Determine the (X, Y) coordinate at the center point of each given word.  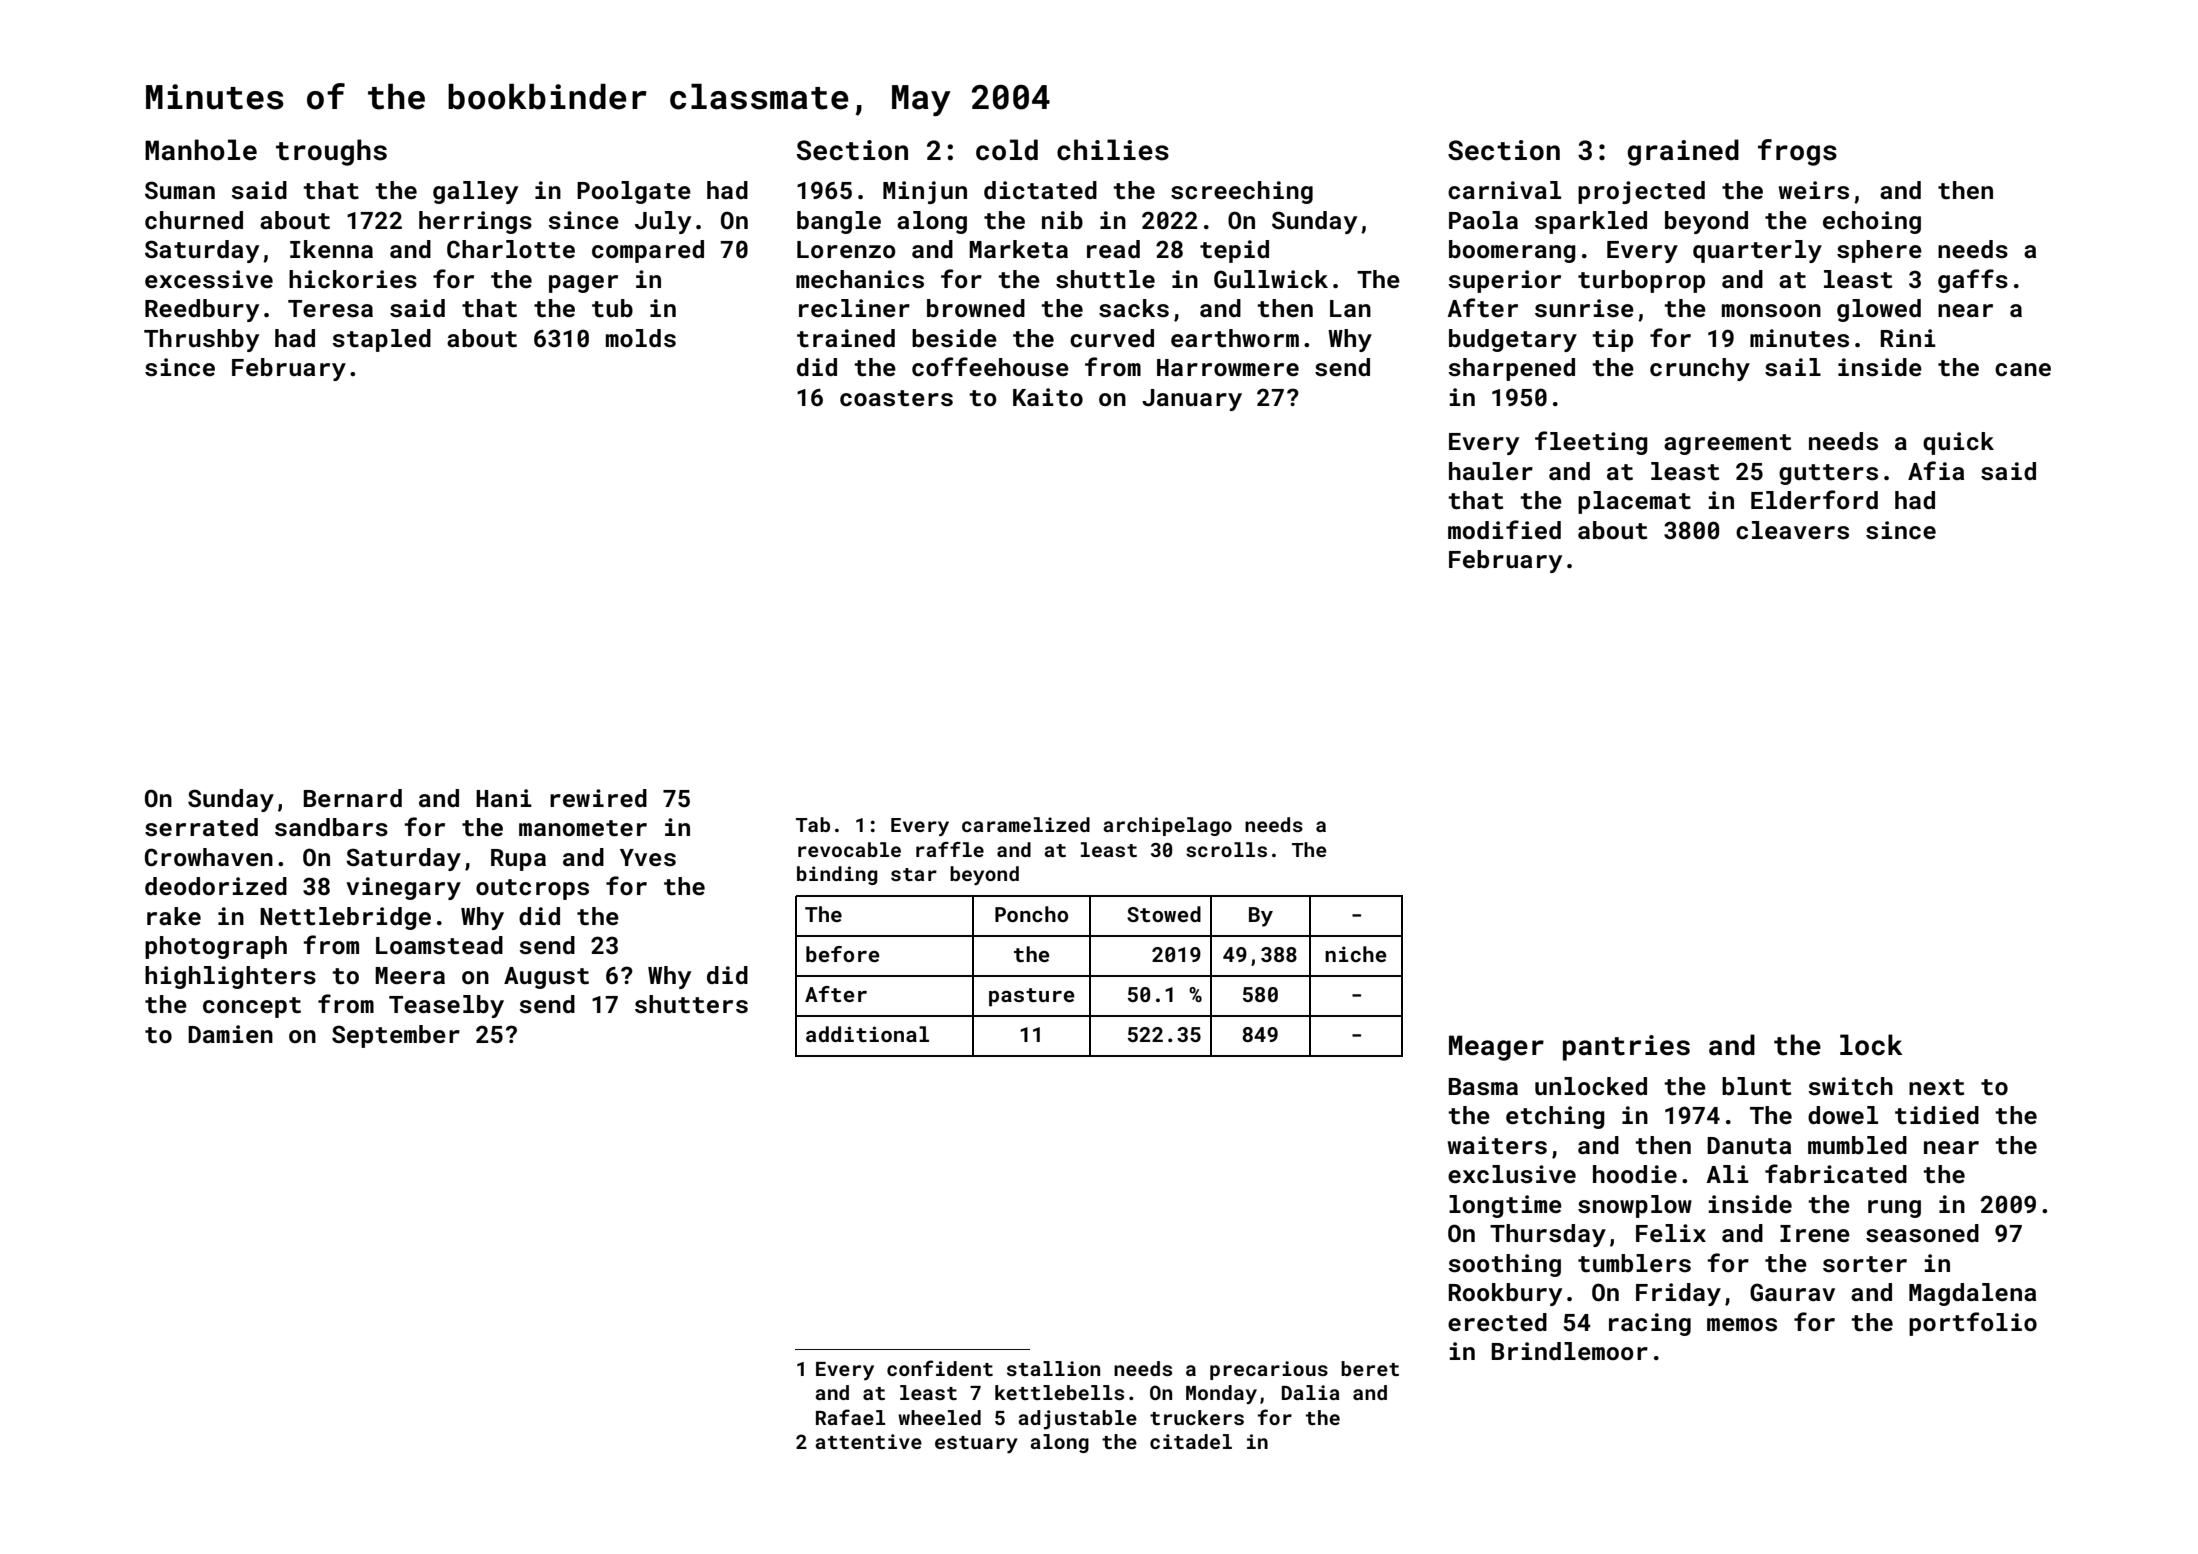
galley (475, 192)
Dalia (1311, 1392)
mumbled (1857, 1145)
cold (1007, 150)
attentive (868, 1441)
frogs (1797, 152)
